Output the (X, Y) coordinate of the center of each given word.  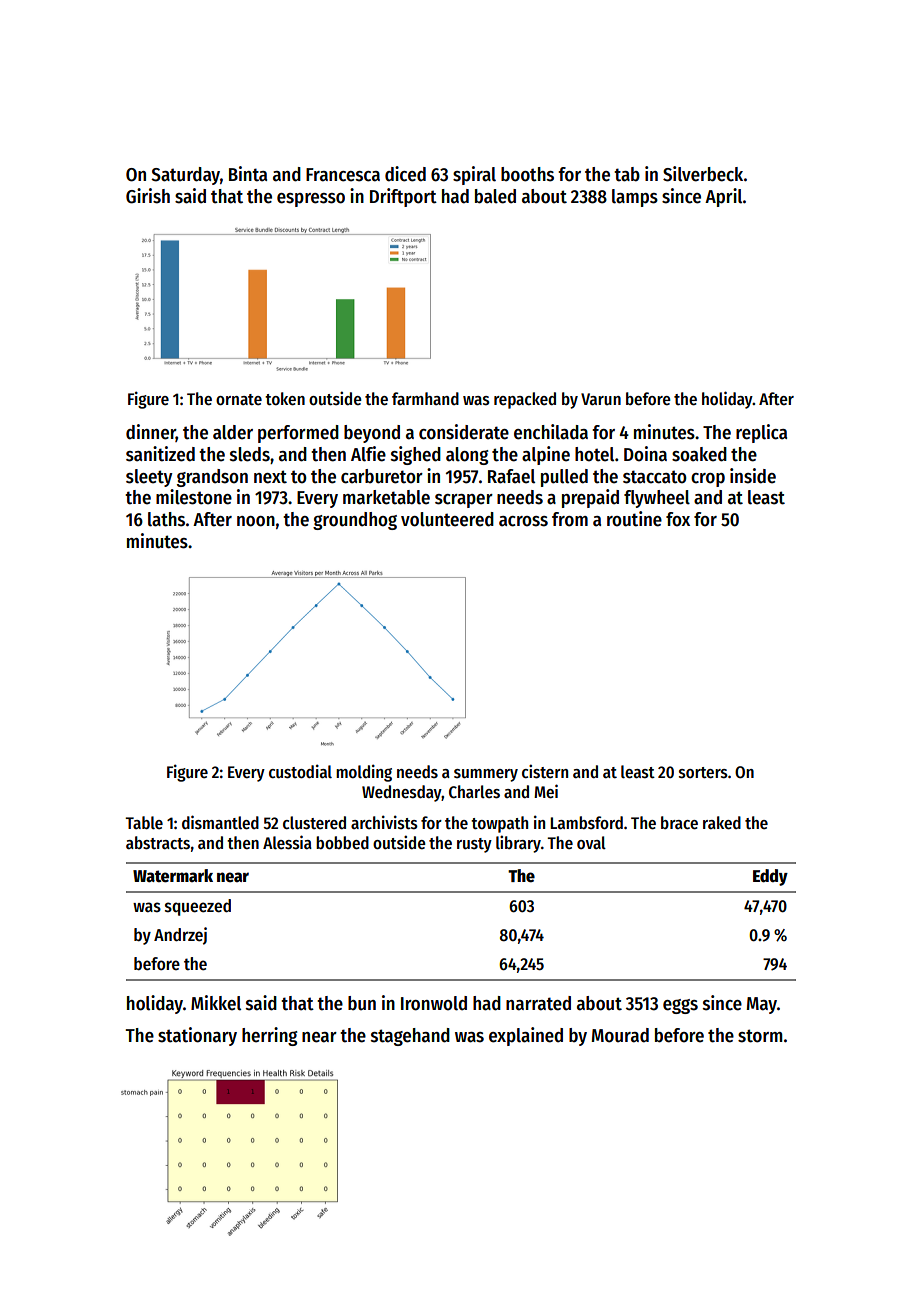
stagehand (410, 1037)
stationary (197, 1036)
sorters (703, 773)
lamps (635, 198)
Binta (248, 174)
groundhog (355, 521)
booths (527, 174)
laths (166, 519)
